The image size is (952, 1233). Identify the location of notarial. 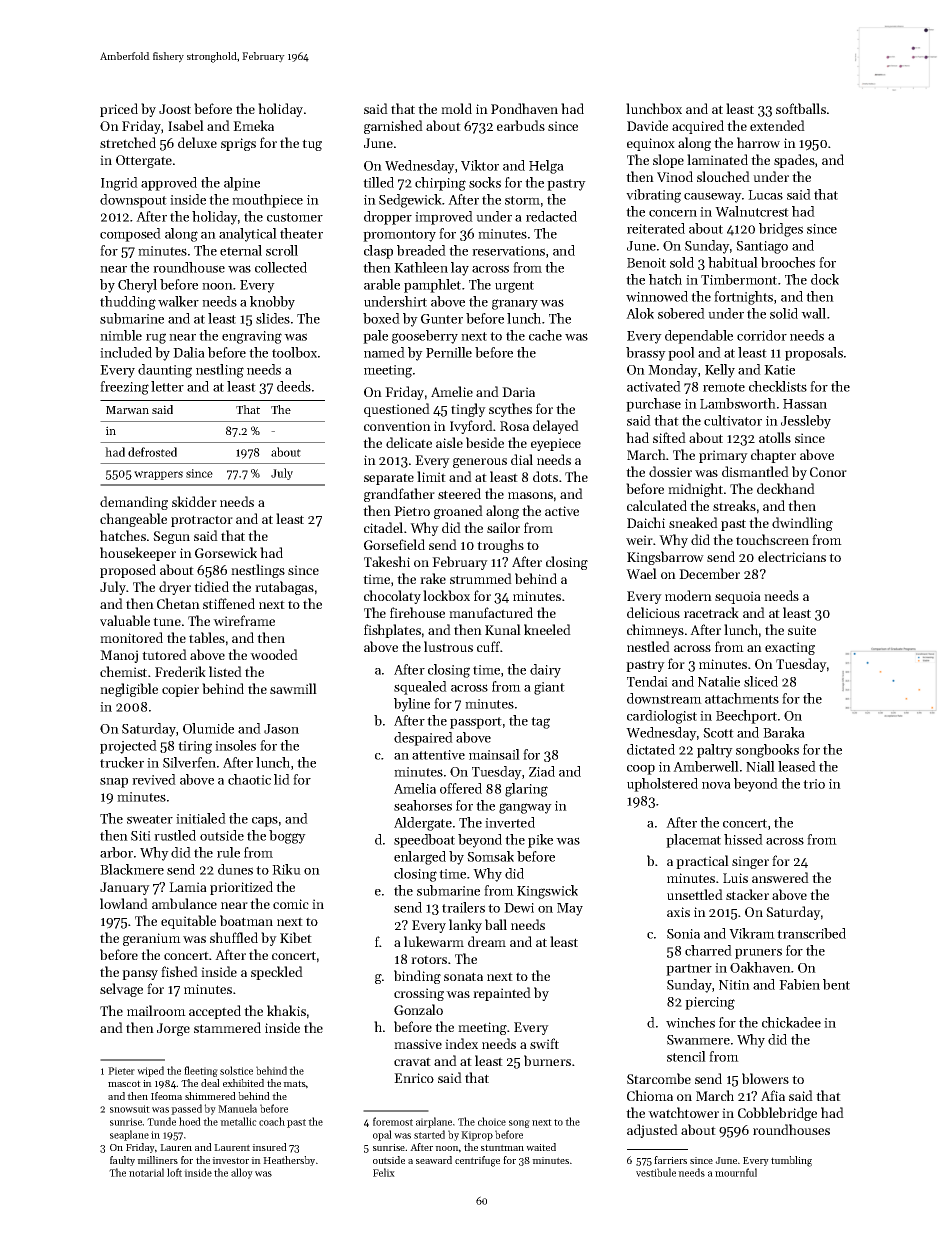
(146, 1172).
